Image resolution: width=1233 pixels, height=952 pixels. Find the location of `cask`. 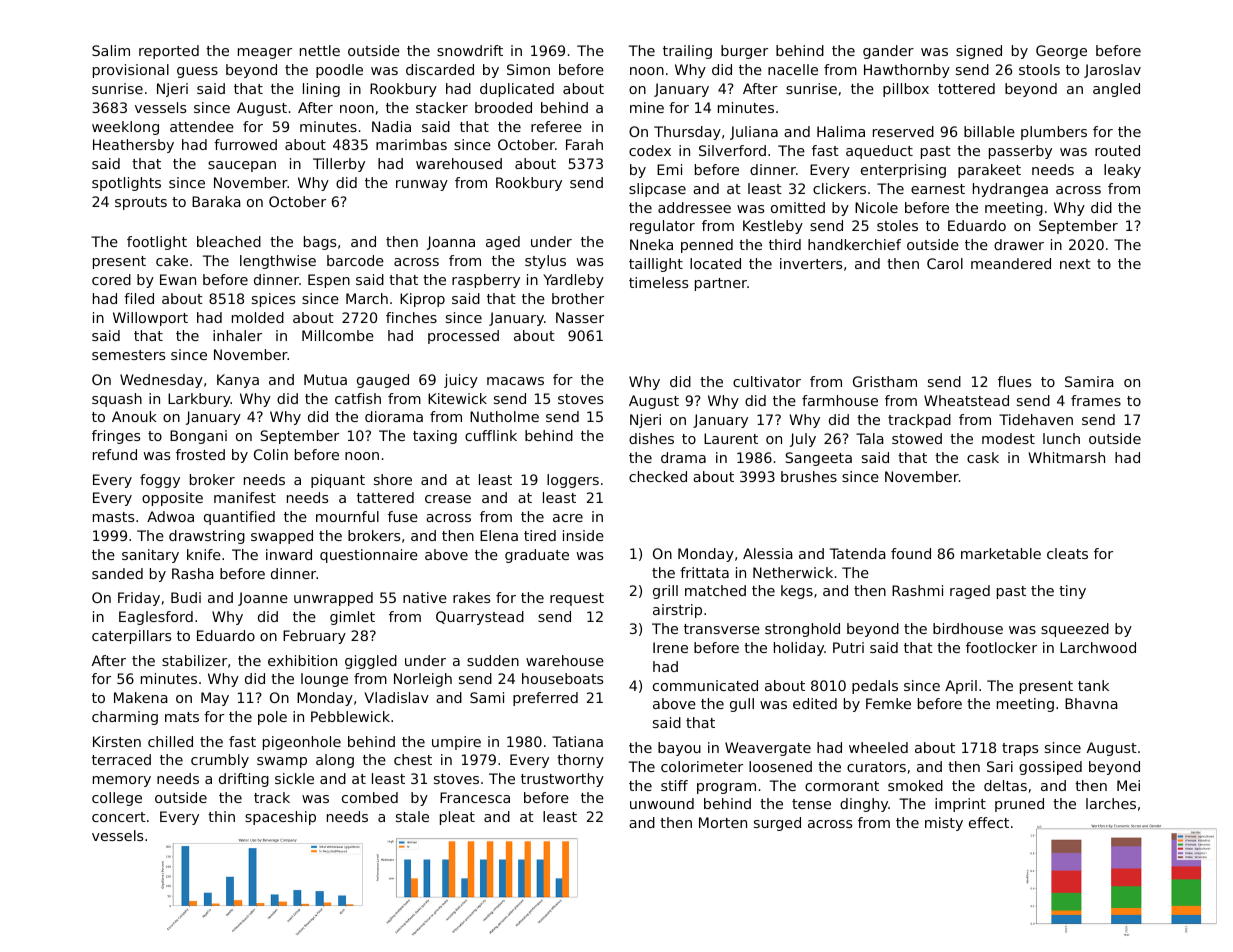

cask is located at coordinates (983, 457).
